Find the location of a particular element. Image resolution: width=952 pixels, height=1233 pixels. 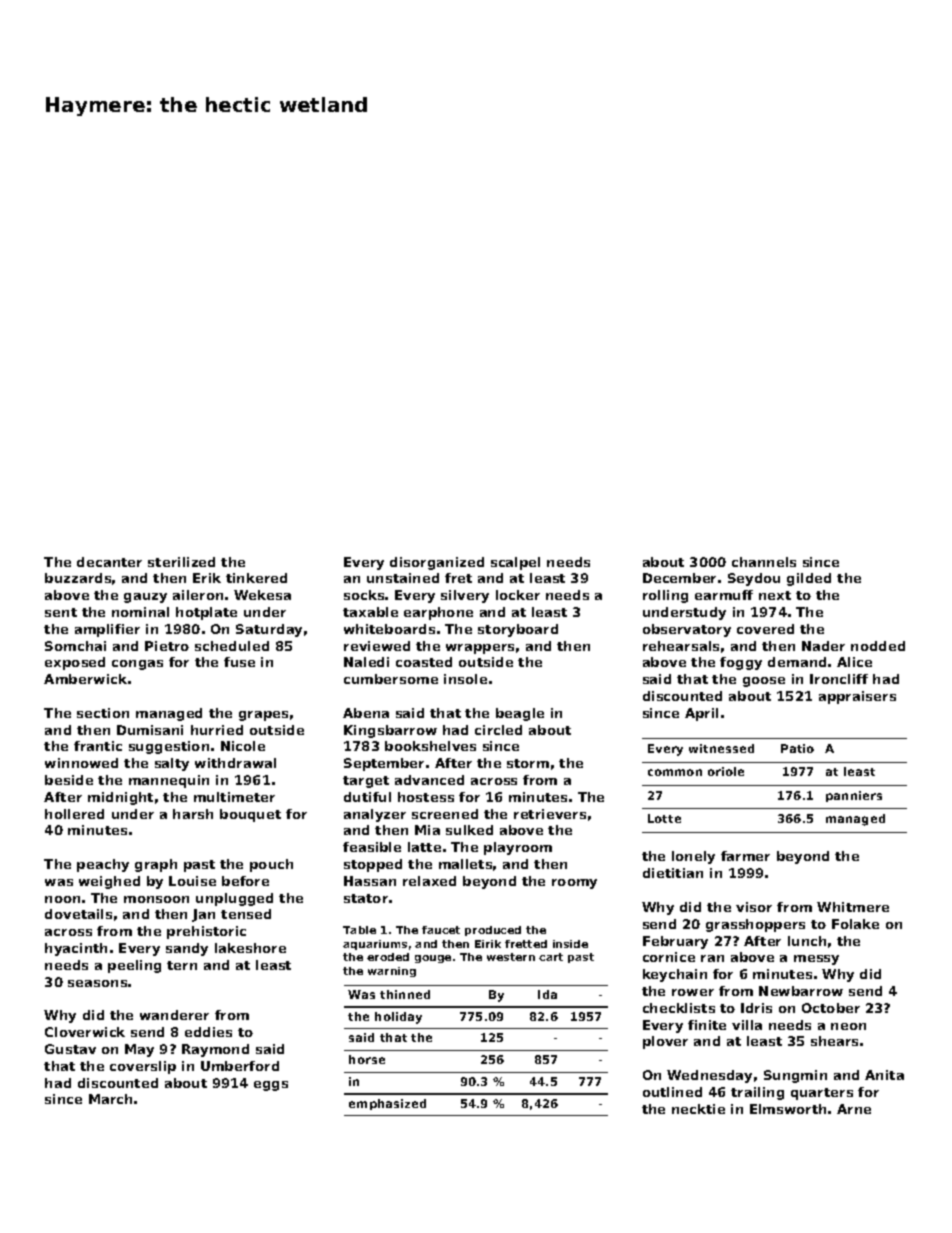

hyacinth is located at coordinates (76, 949).
